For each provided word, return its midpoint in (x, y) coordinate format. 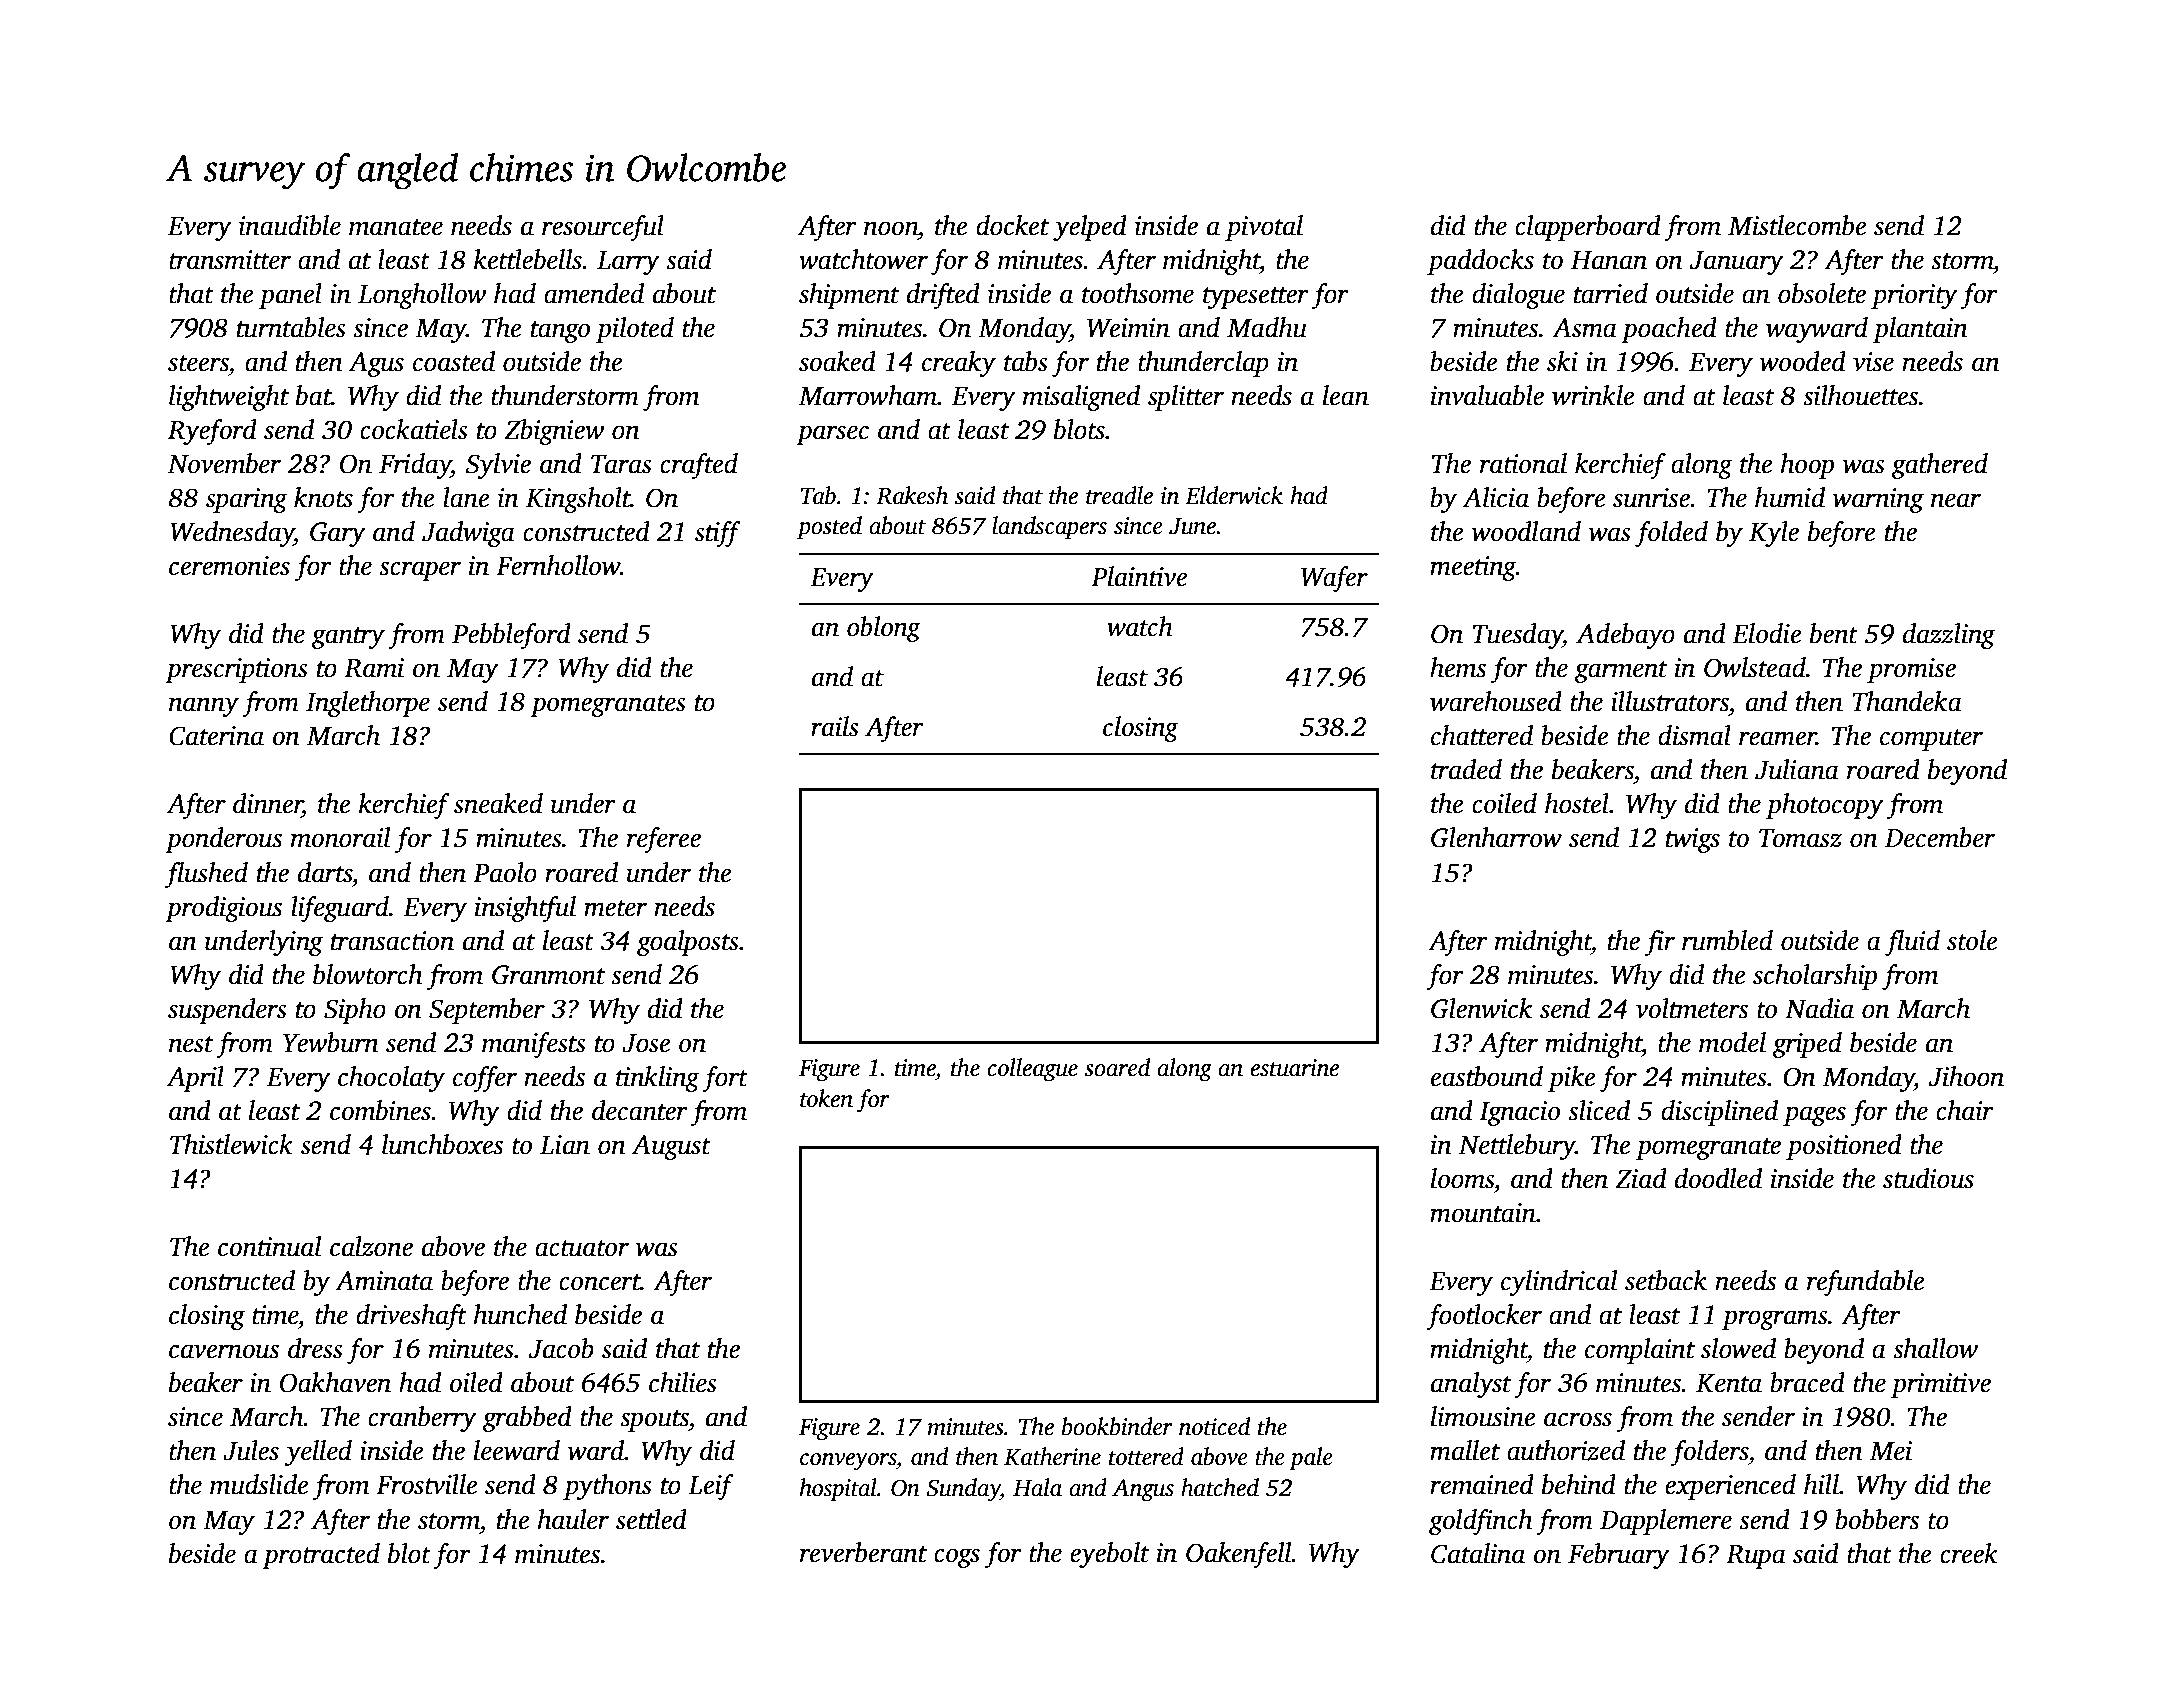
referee (664, 840)
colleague (1032, 1070)
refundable (1866, 1283)
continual (269, 1246)
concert (600, 1282)
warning (1878, 500)
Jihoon (1966, 1076)
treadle (1119, 495)
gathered (1940, 466)
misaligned (1081, 398)
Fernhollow (558, 565)
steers (198, 363)
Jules (251, 1450)
